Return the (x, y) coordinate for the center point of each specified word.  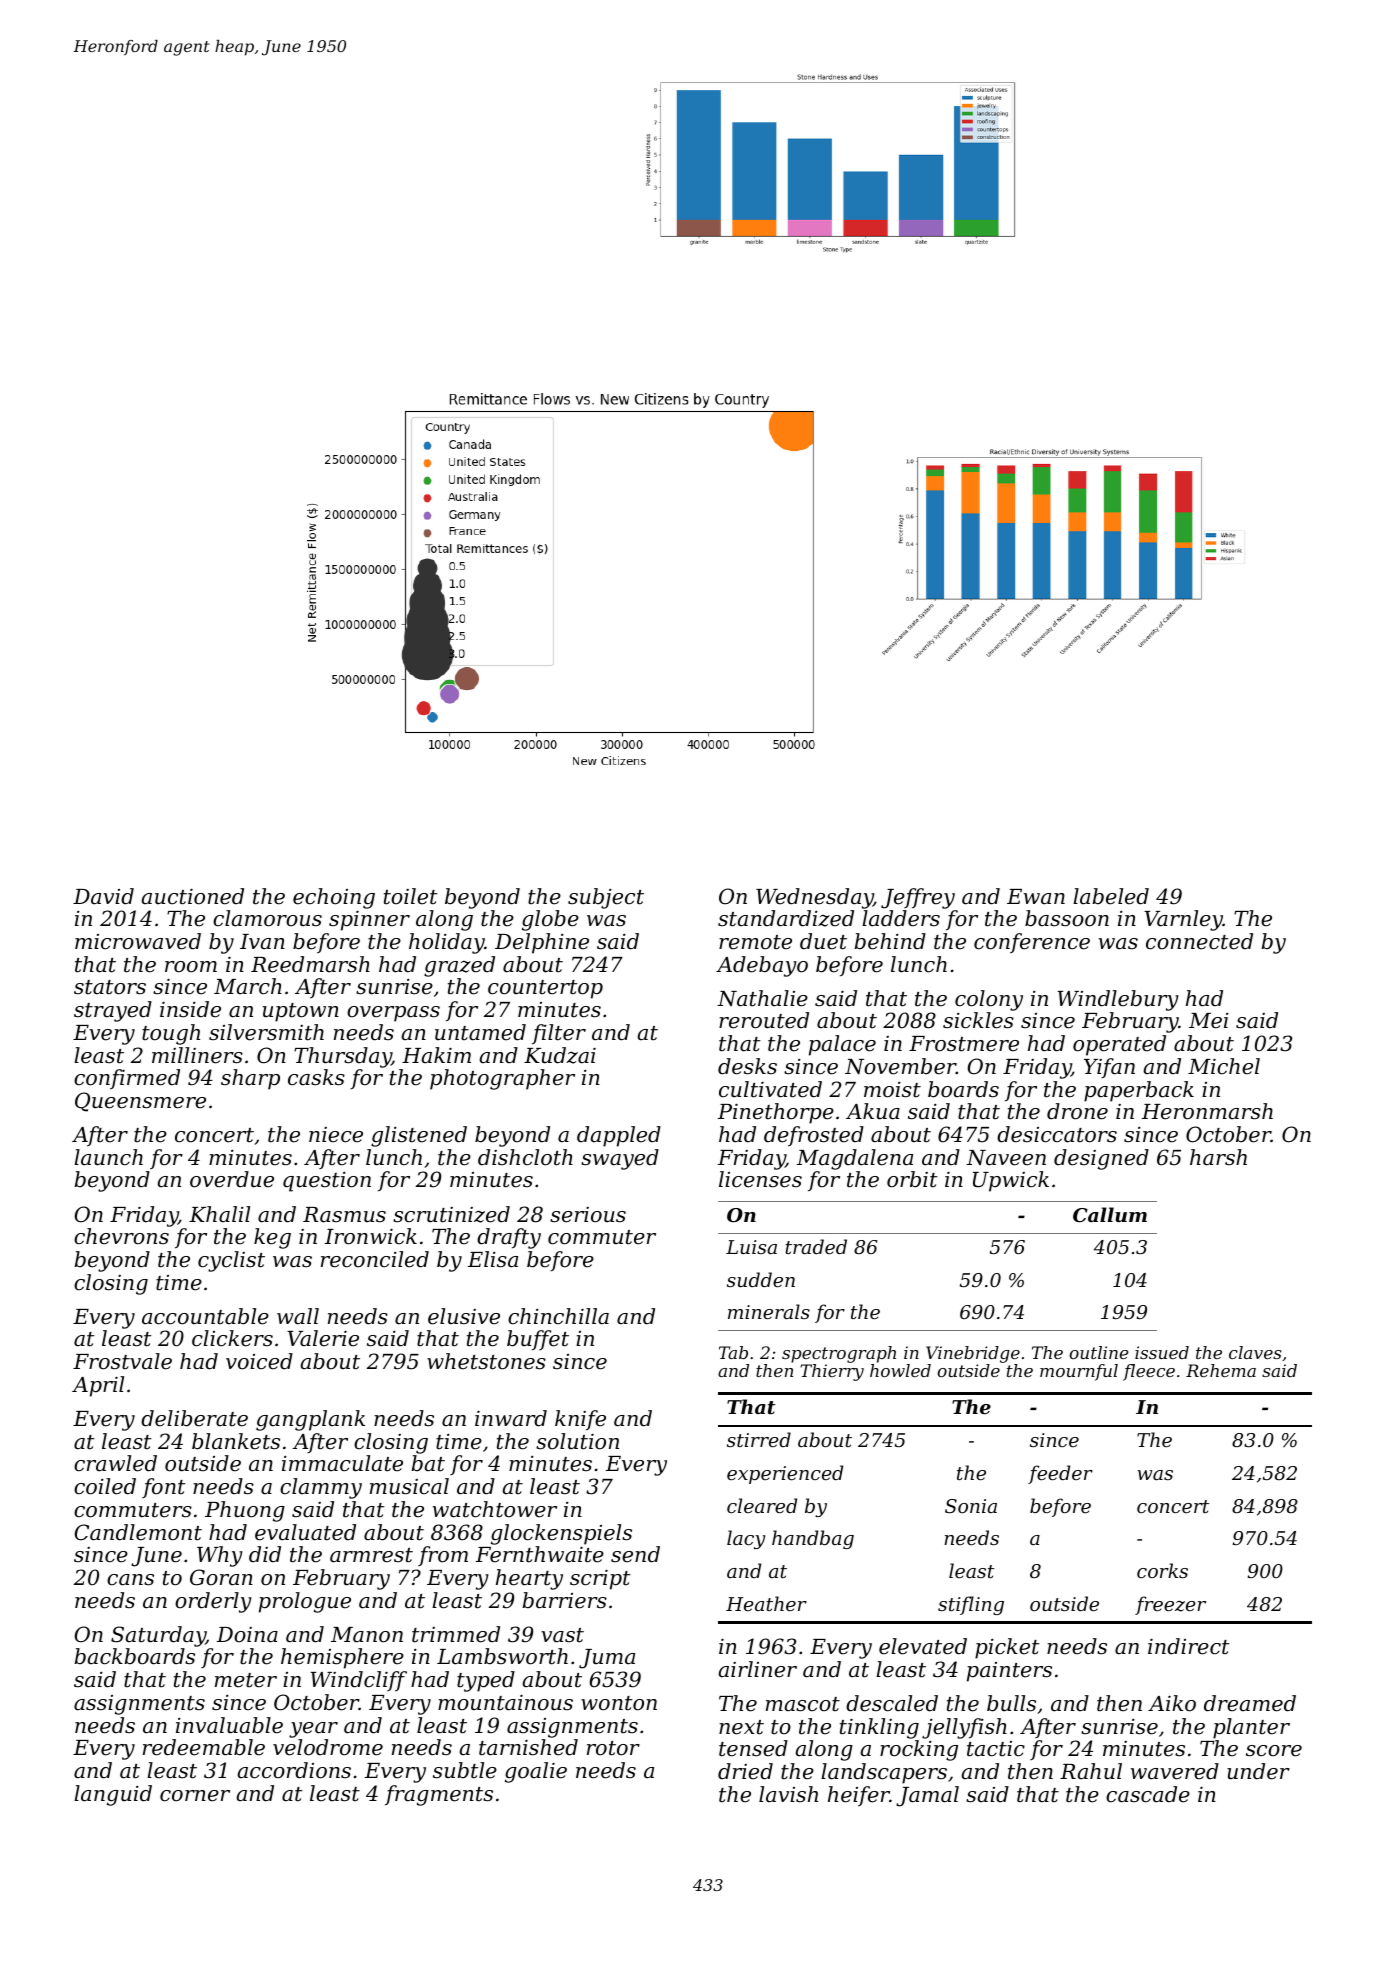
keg (272, 1238)
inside (190, 1009)
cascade (1148, 1794)
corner (195, 1796)
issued (1162, 1352)
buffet (538, 1340)
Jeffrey (918, 898)
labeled (1111, 896)
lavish (788, 1794)
